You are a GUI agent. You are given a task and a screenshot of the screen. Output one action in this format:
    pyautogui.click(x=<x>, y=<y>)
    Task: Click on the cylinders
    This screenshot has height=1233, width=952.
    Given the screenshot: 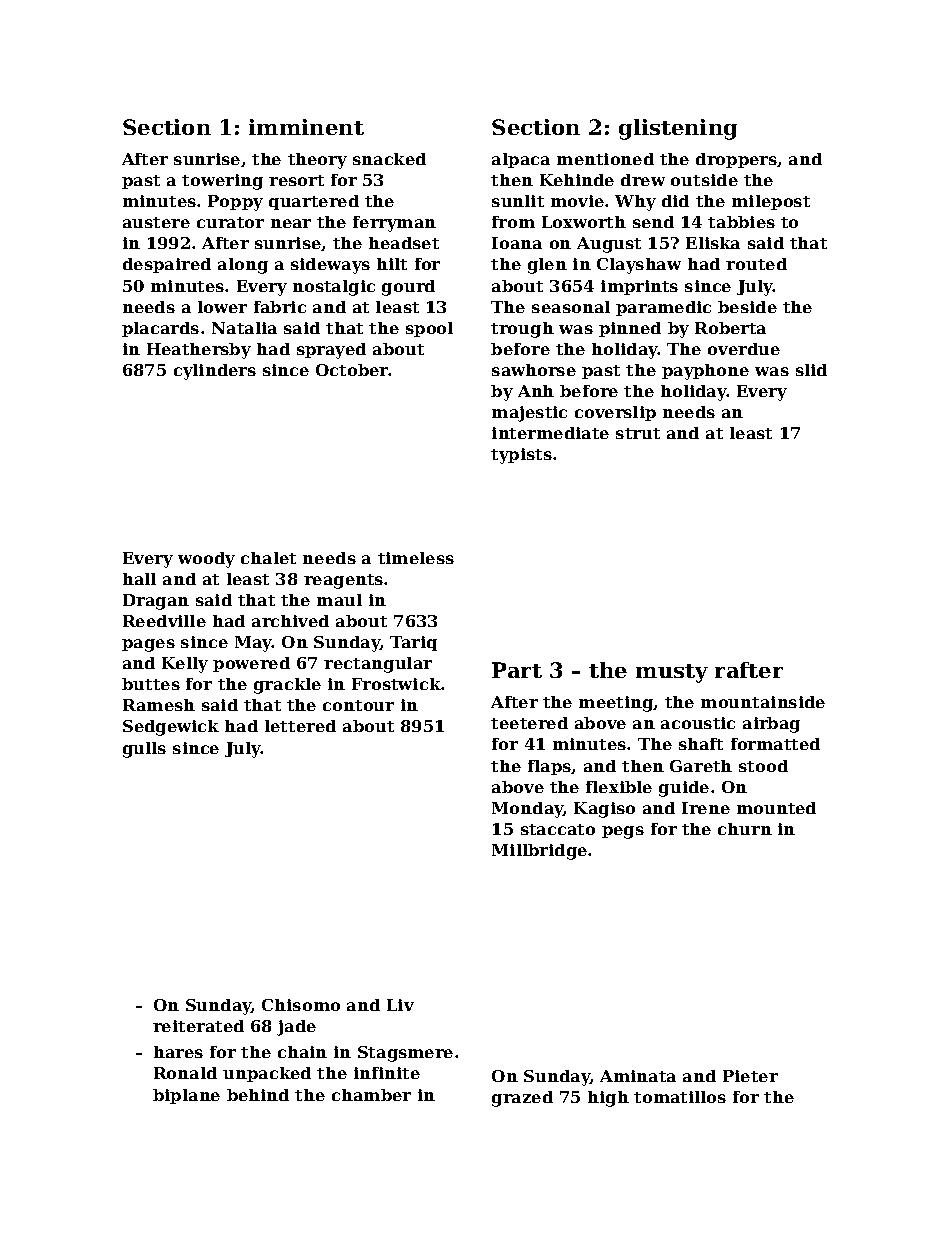 What is the action you would take?
    pyautogui.click(x=215, y=372)
